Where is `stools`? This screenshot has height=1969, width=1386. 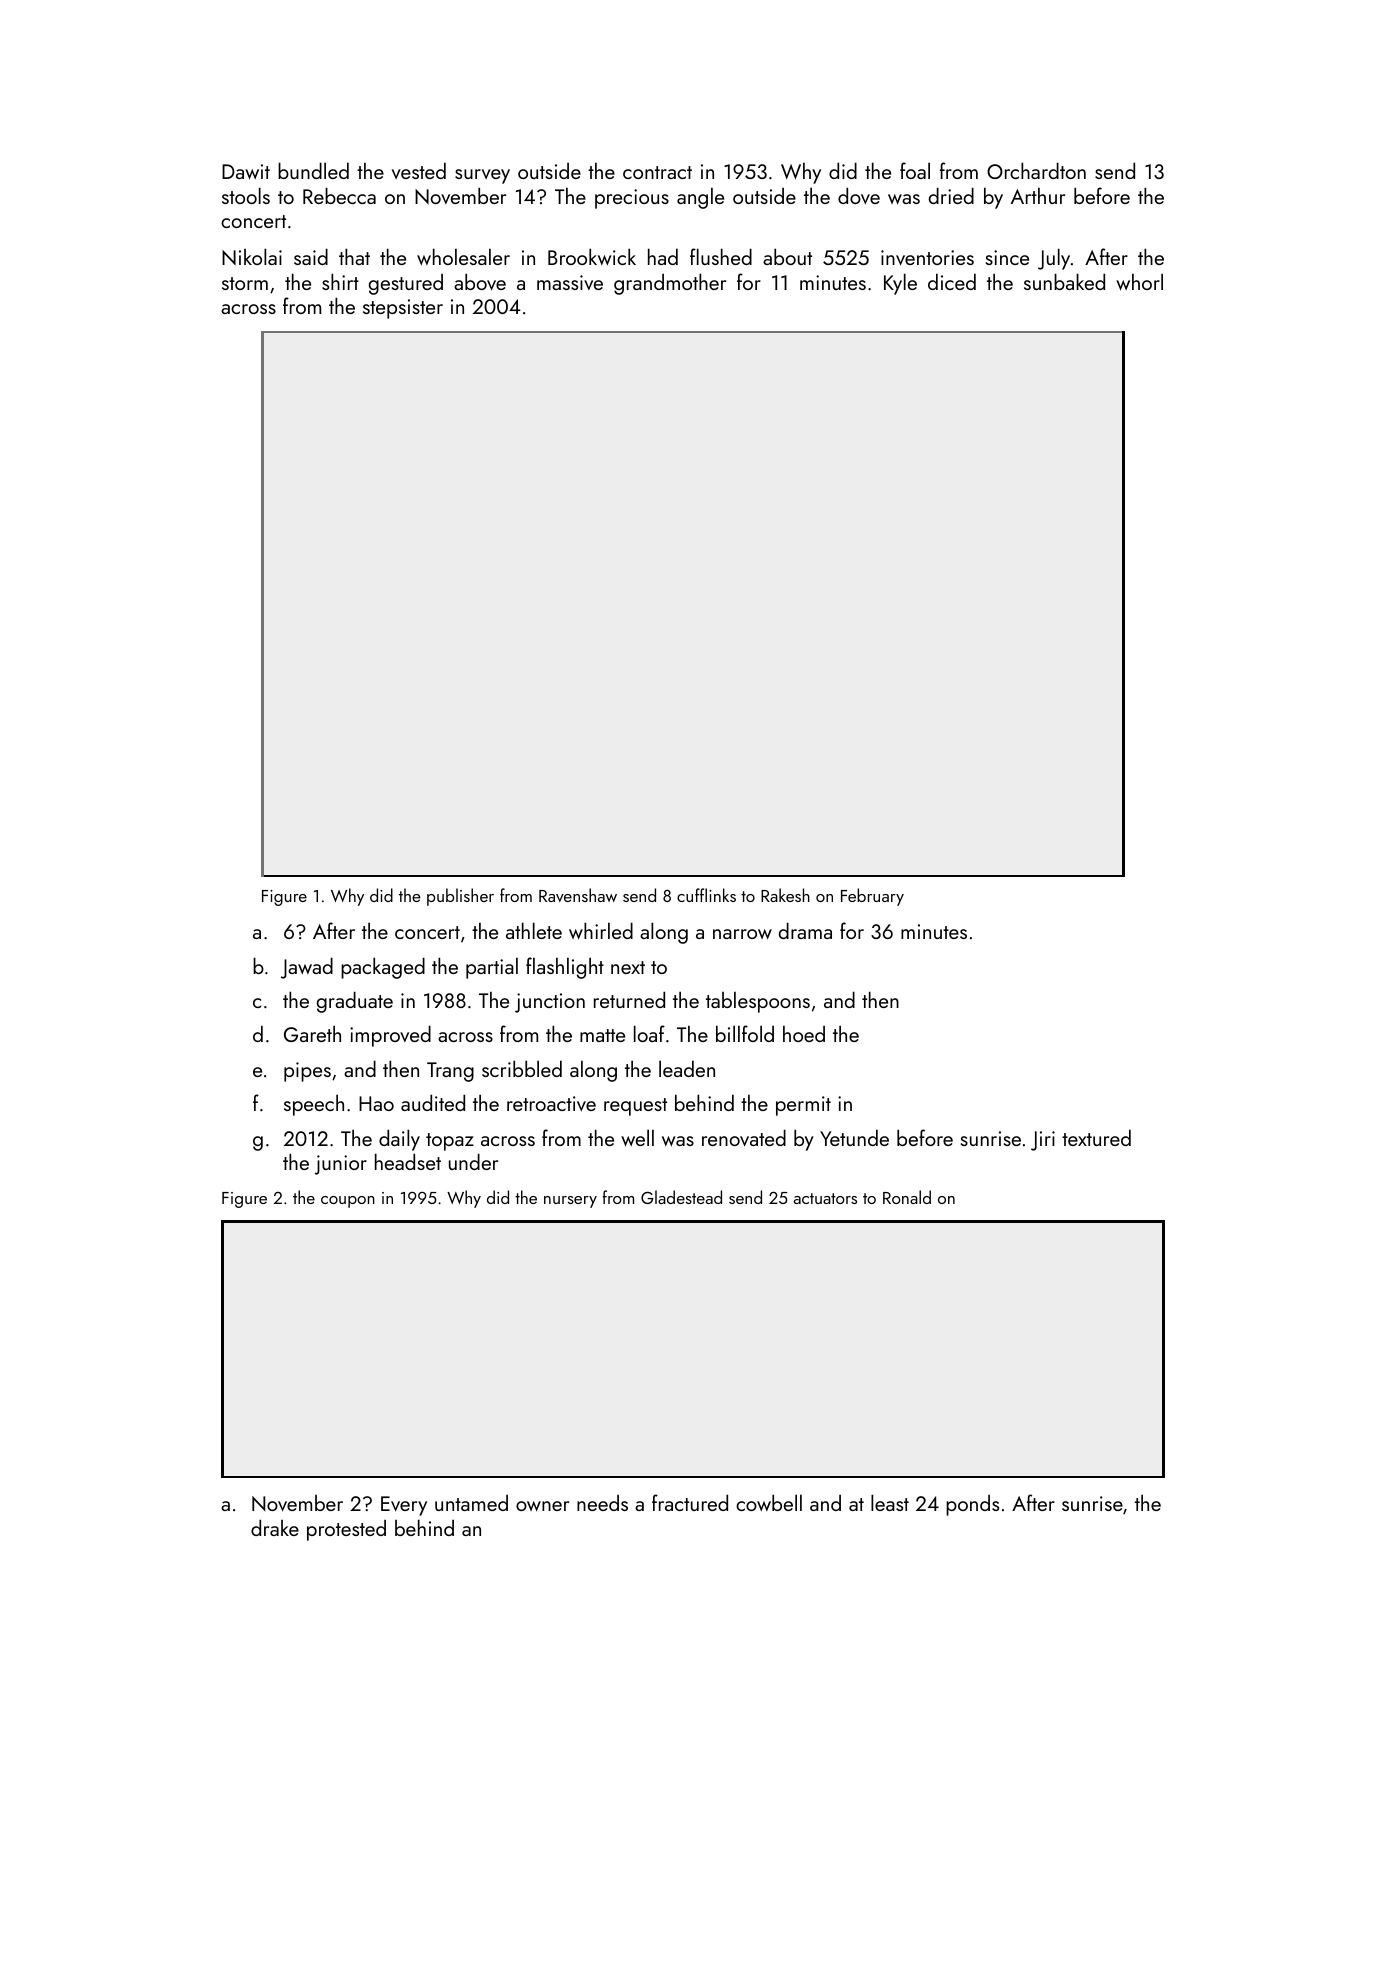 stools is located at coordinates (246, 195).
